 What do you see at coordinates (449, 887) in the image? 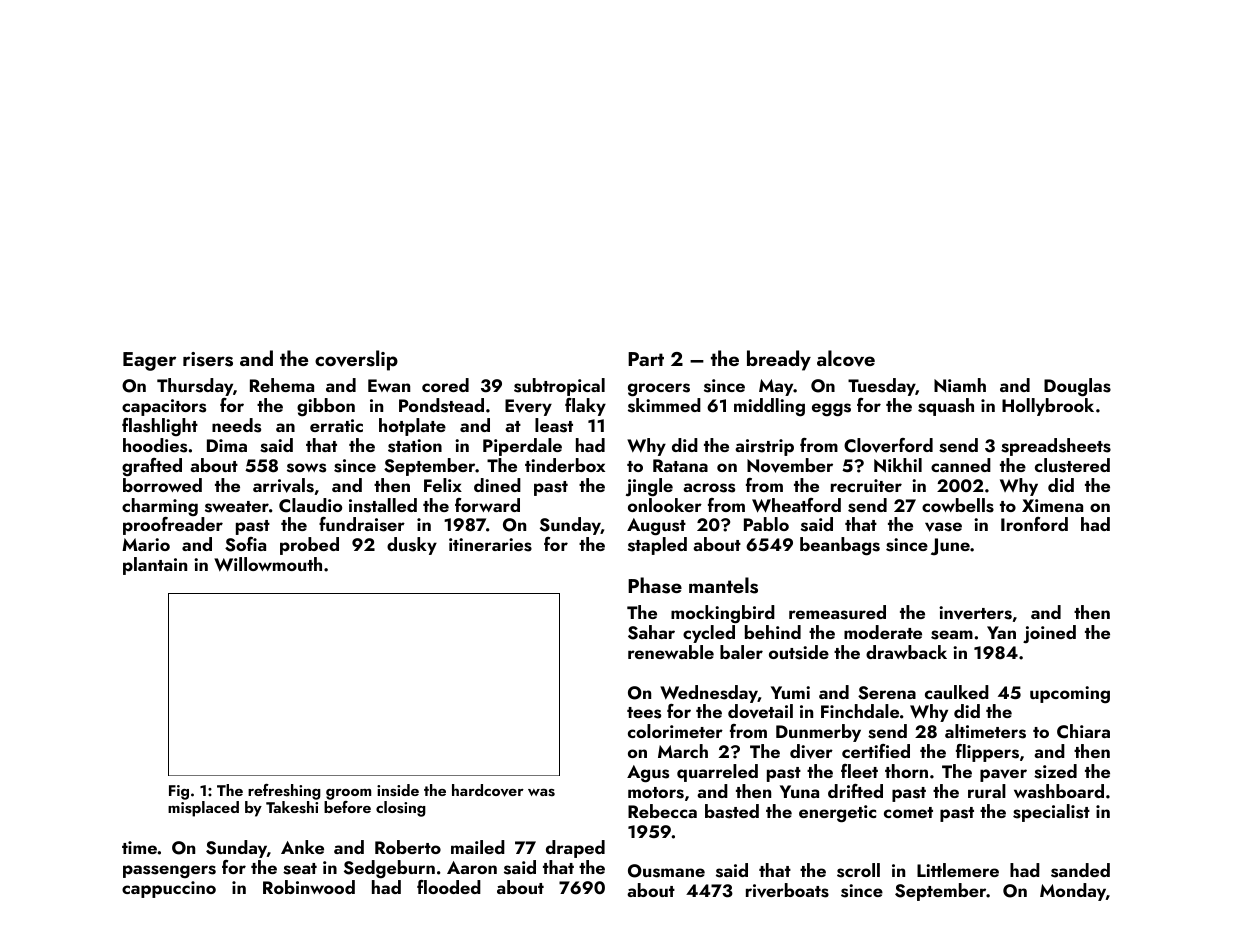
I see `flooded` at bounding box center [449, 887].
